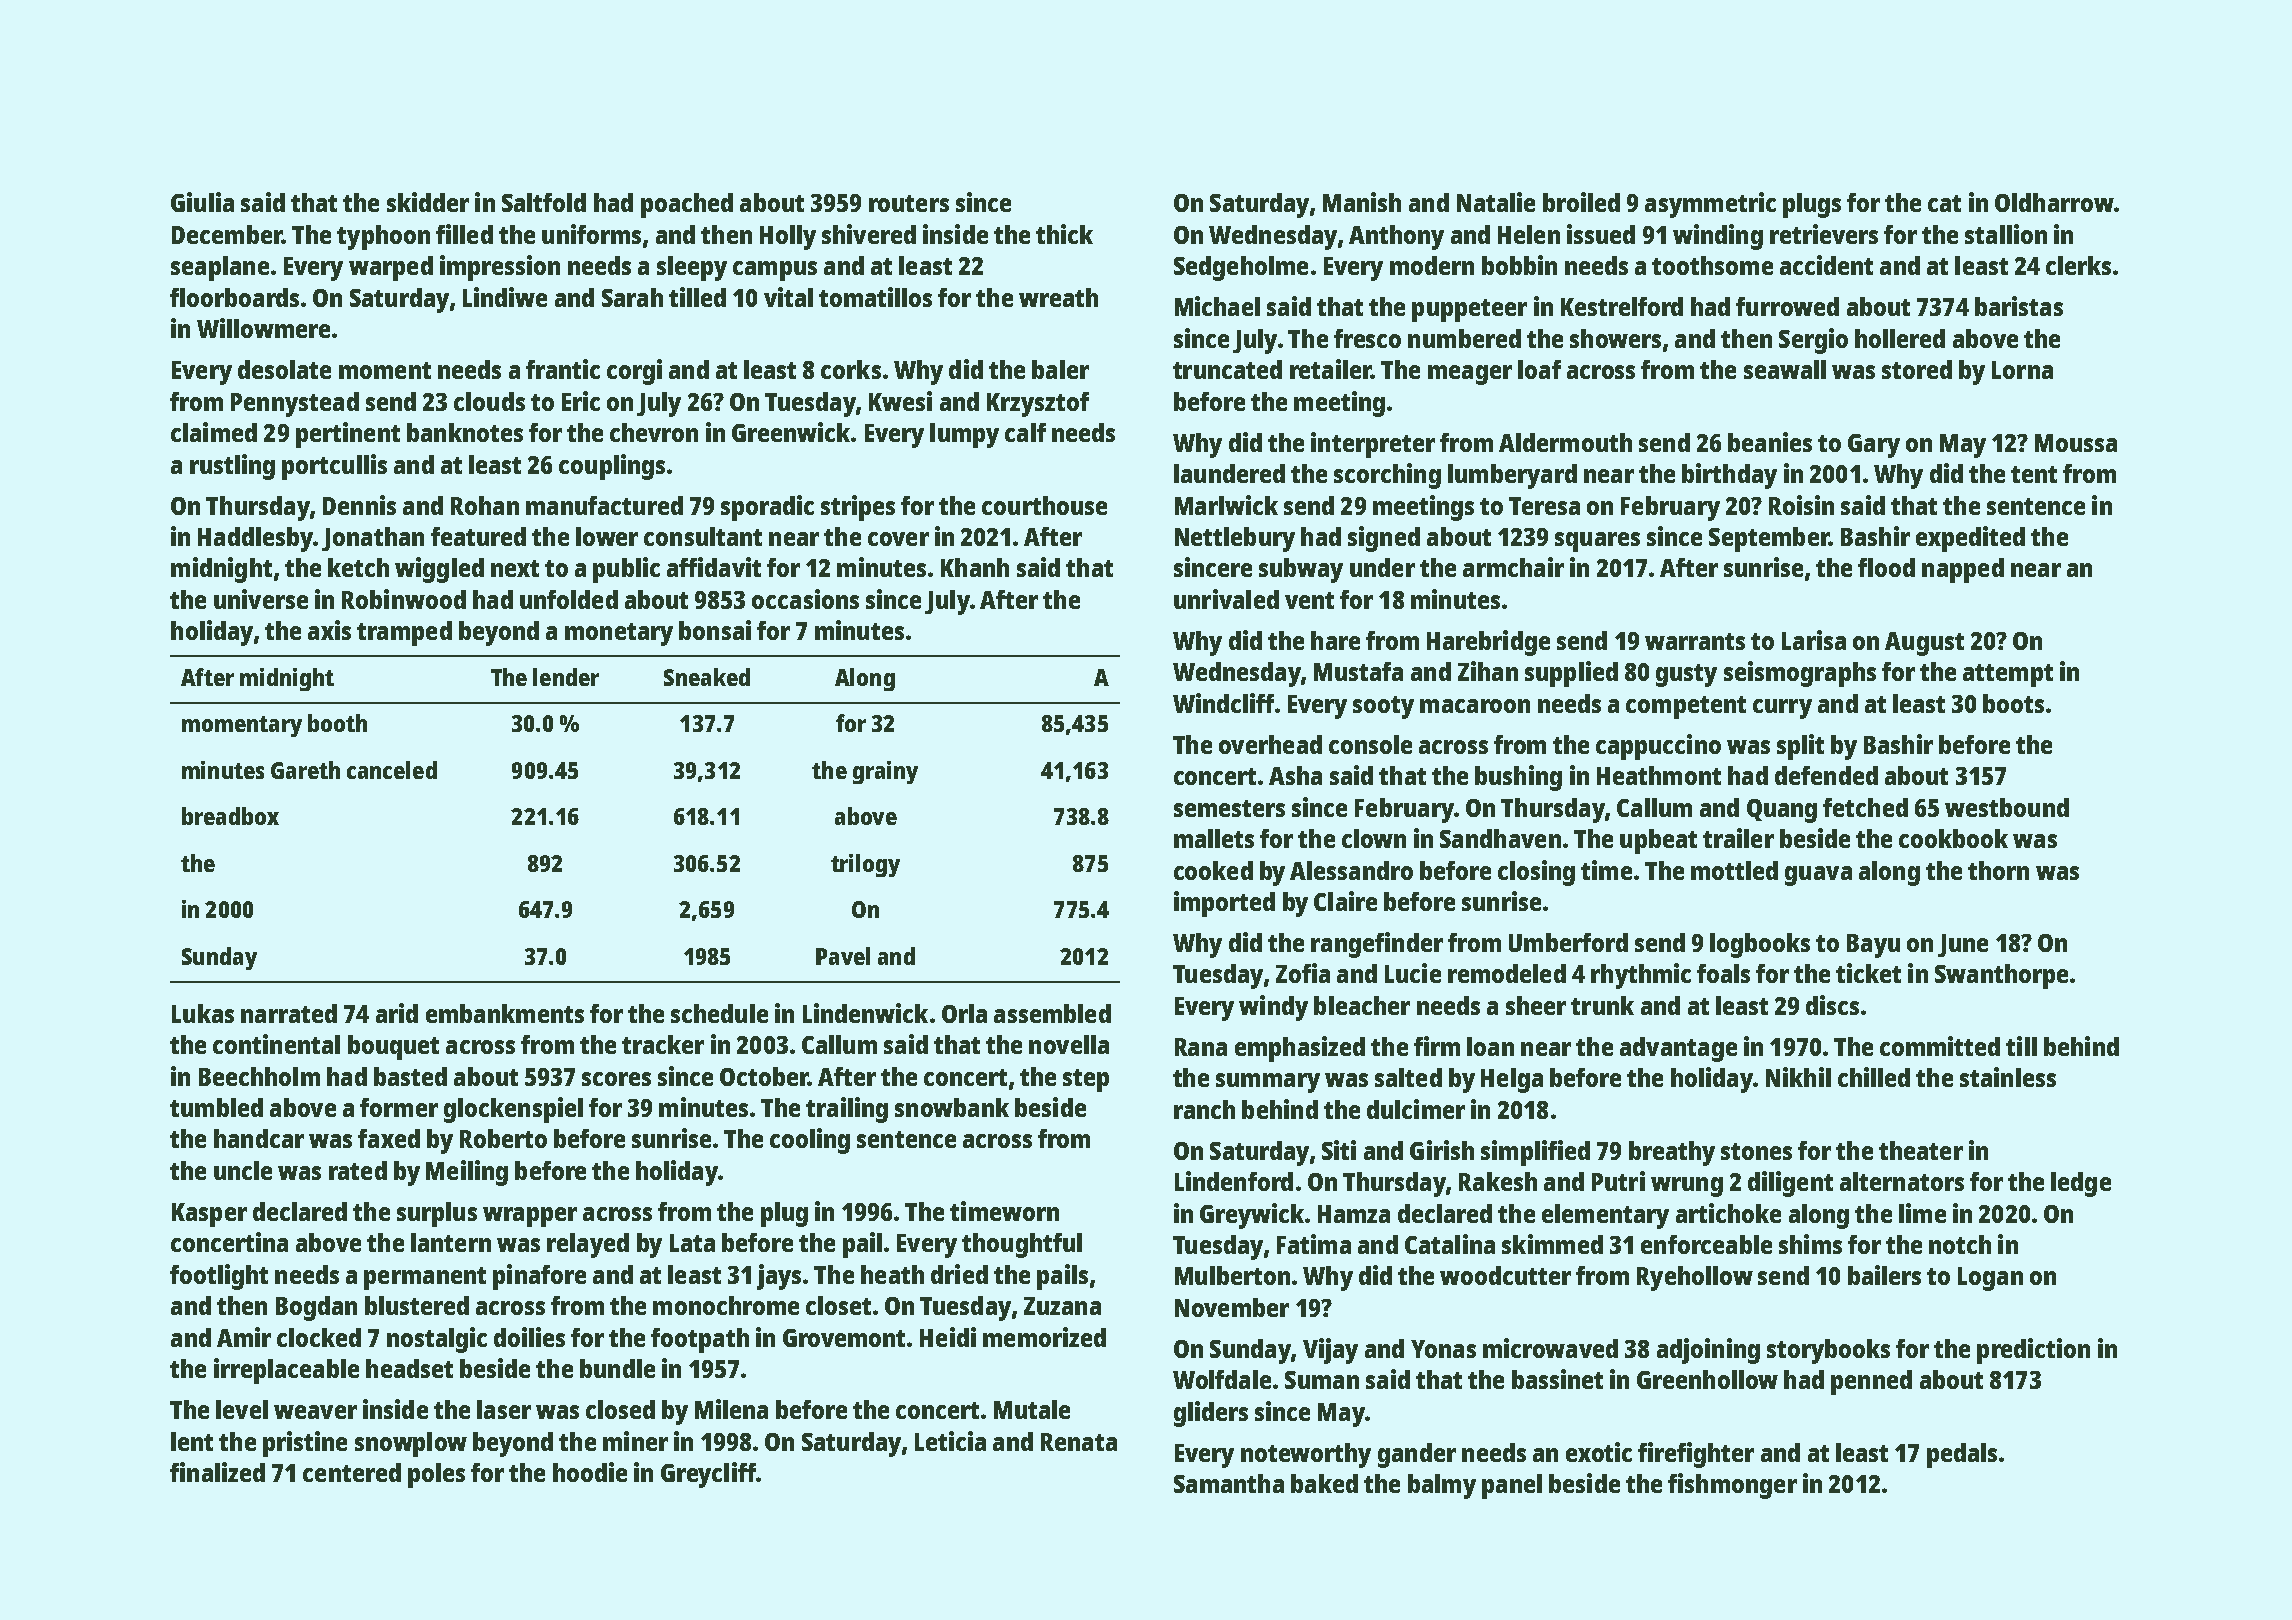  Describe the element at coordinates (909, 203) in the screenshot. I see `routers` at that location.
